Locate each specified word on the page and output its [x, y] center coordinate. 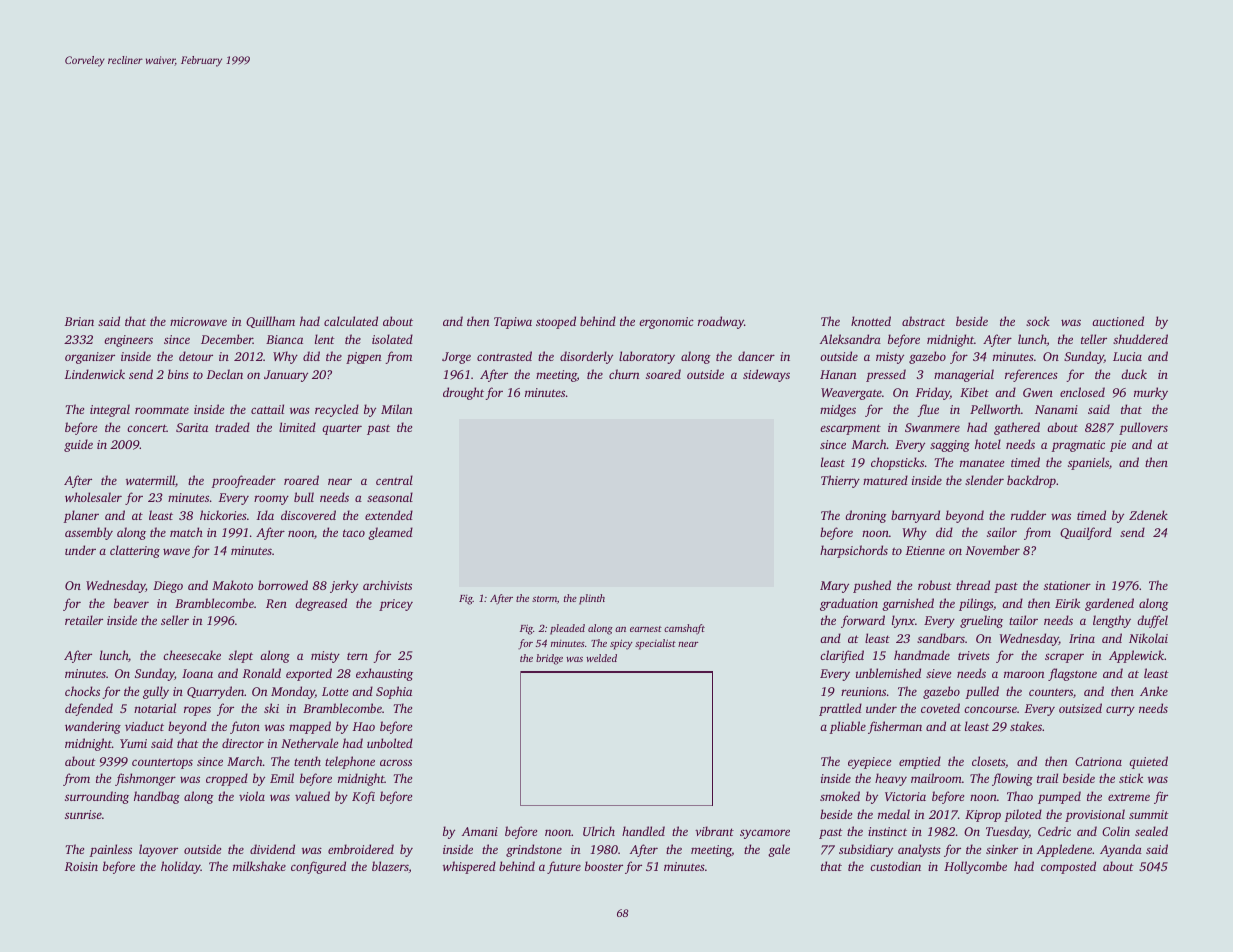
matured [885, 480]
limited [297, 427]
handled [643, 831]
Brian [79, 321]
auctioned [1118, 321]
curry [1120, 711]
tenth [307, 761]
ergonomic [666, 323]
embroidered [361, 849]
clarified [842, 656]
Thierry [840, 481]
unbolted [390, 743]
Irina [1082, 638]
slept [241, 656]
